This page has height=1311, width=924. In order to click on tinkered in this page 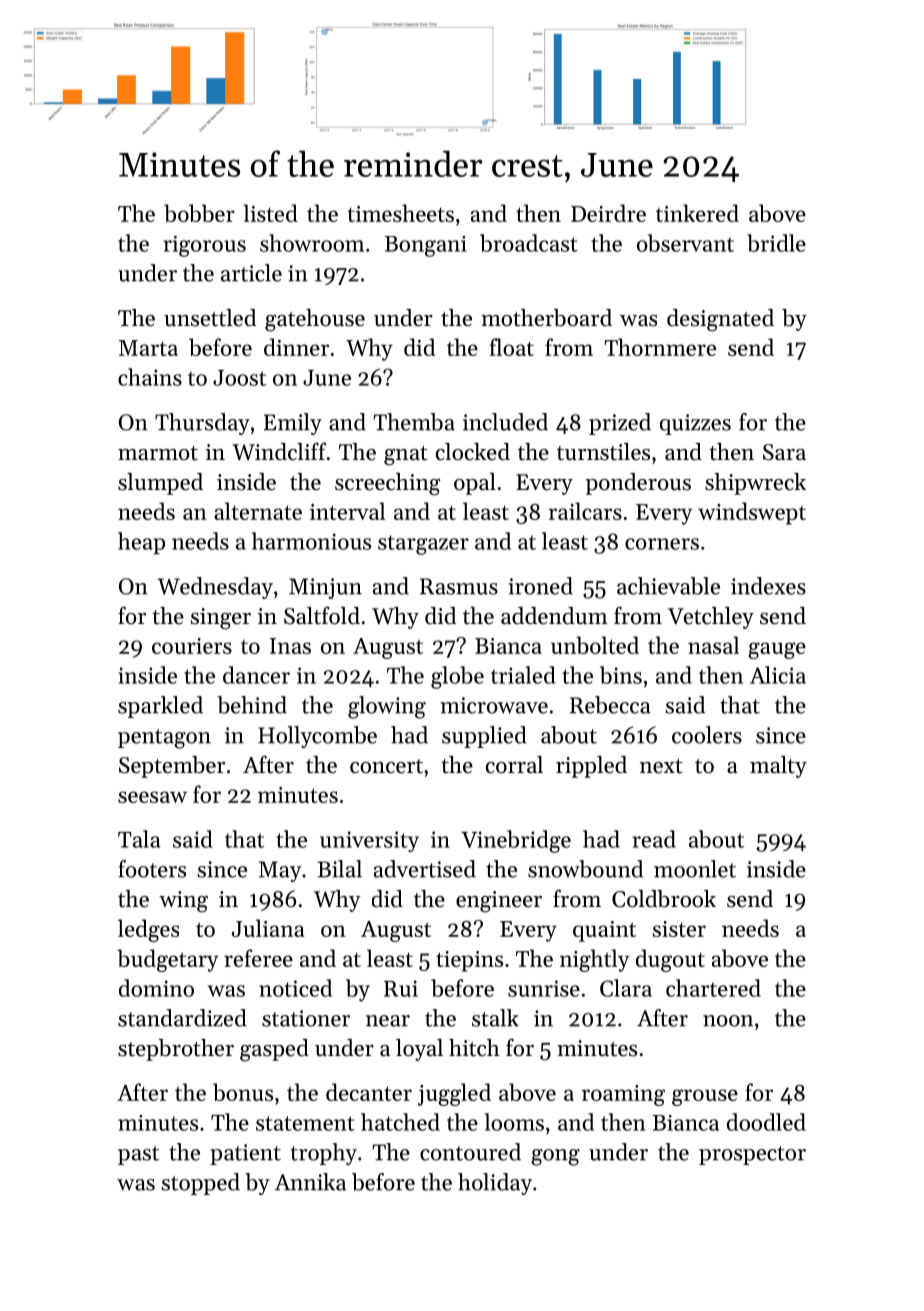, I will do `click(697, 213)`.
